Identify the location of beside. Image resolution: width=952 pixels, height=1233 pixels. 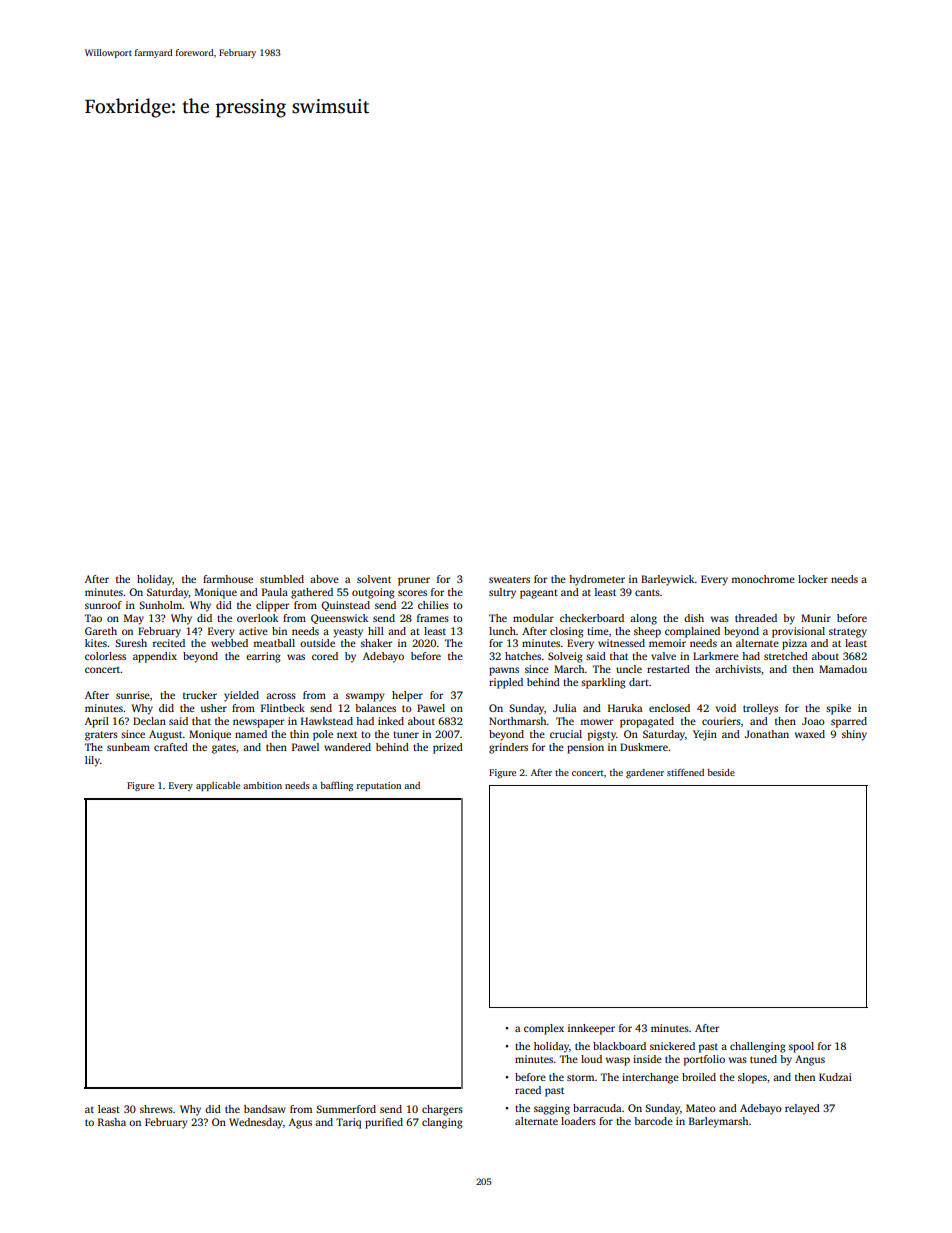
(721, 772).
